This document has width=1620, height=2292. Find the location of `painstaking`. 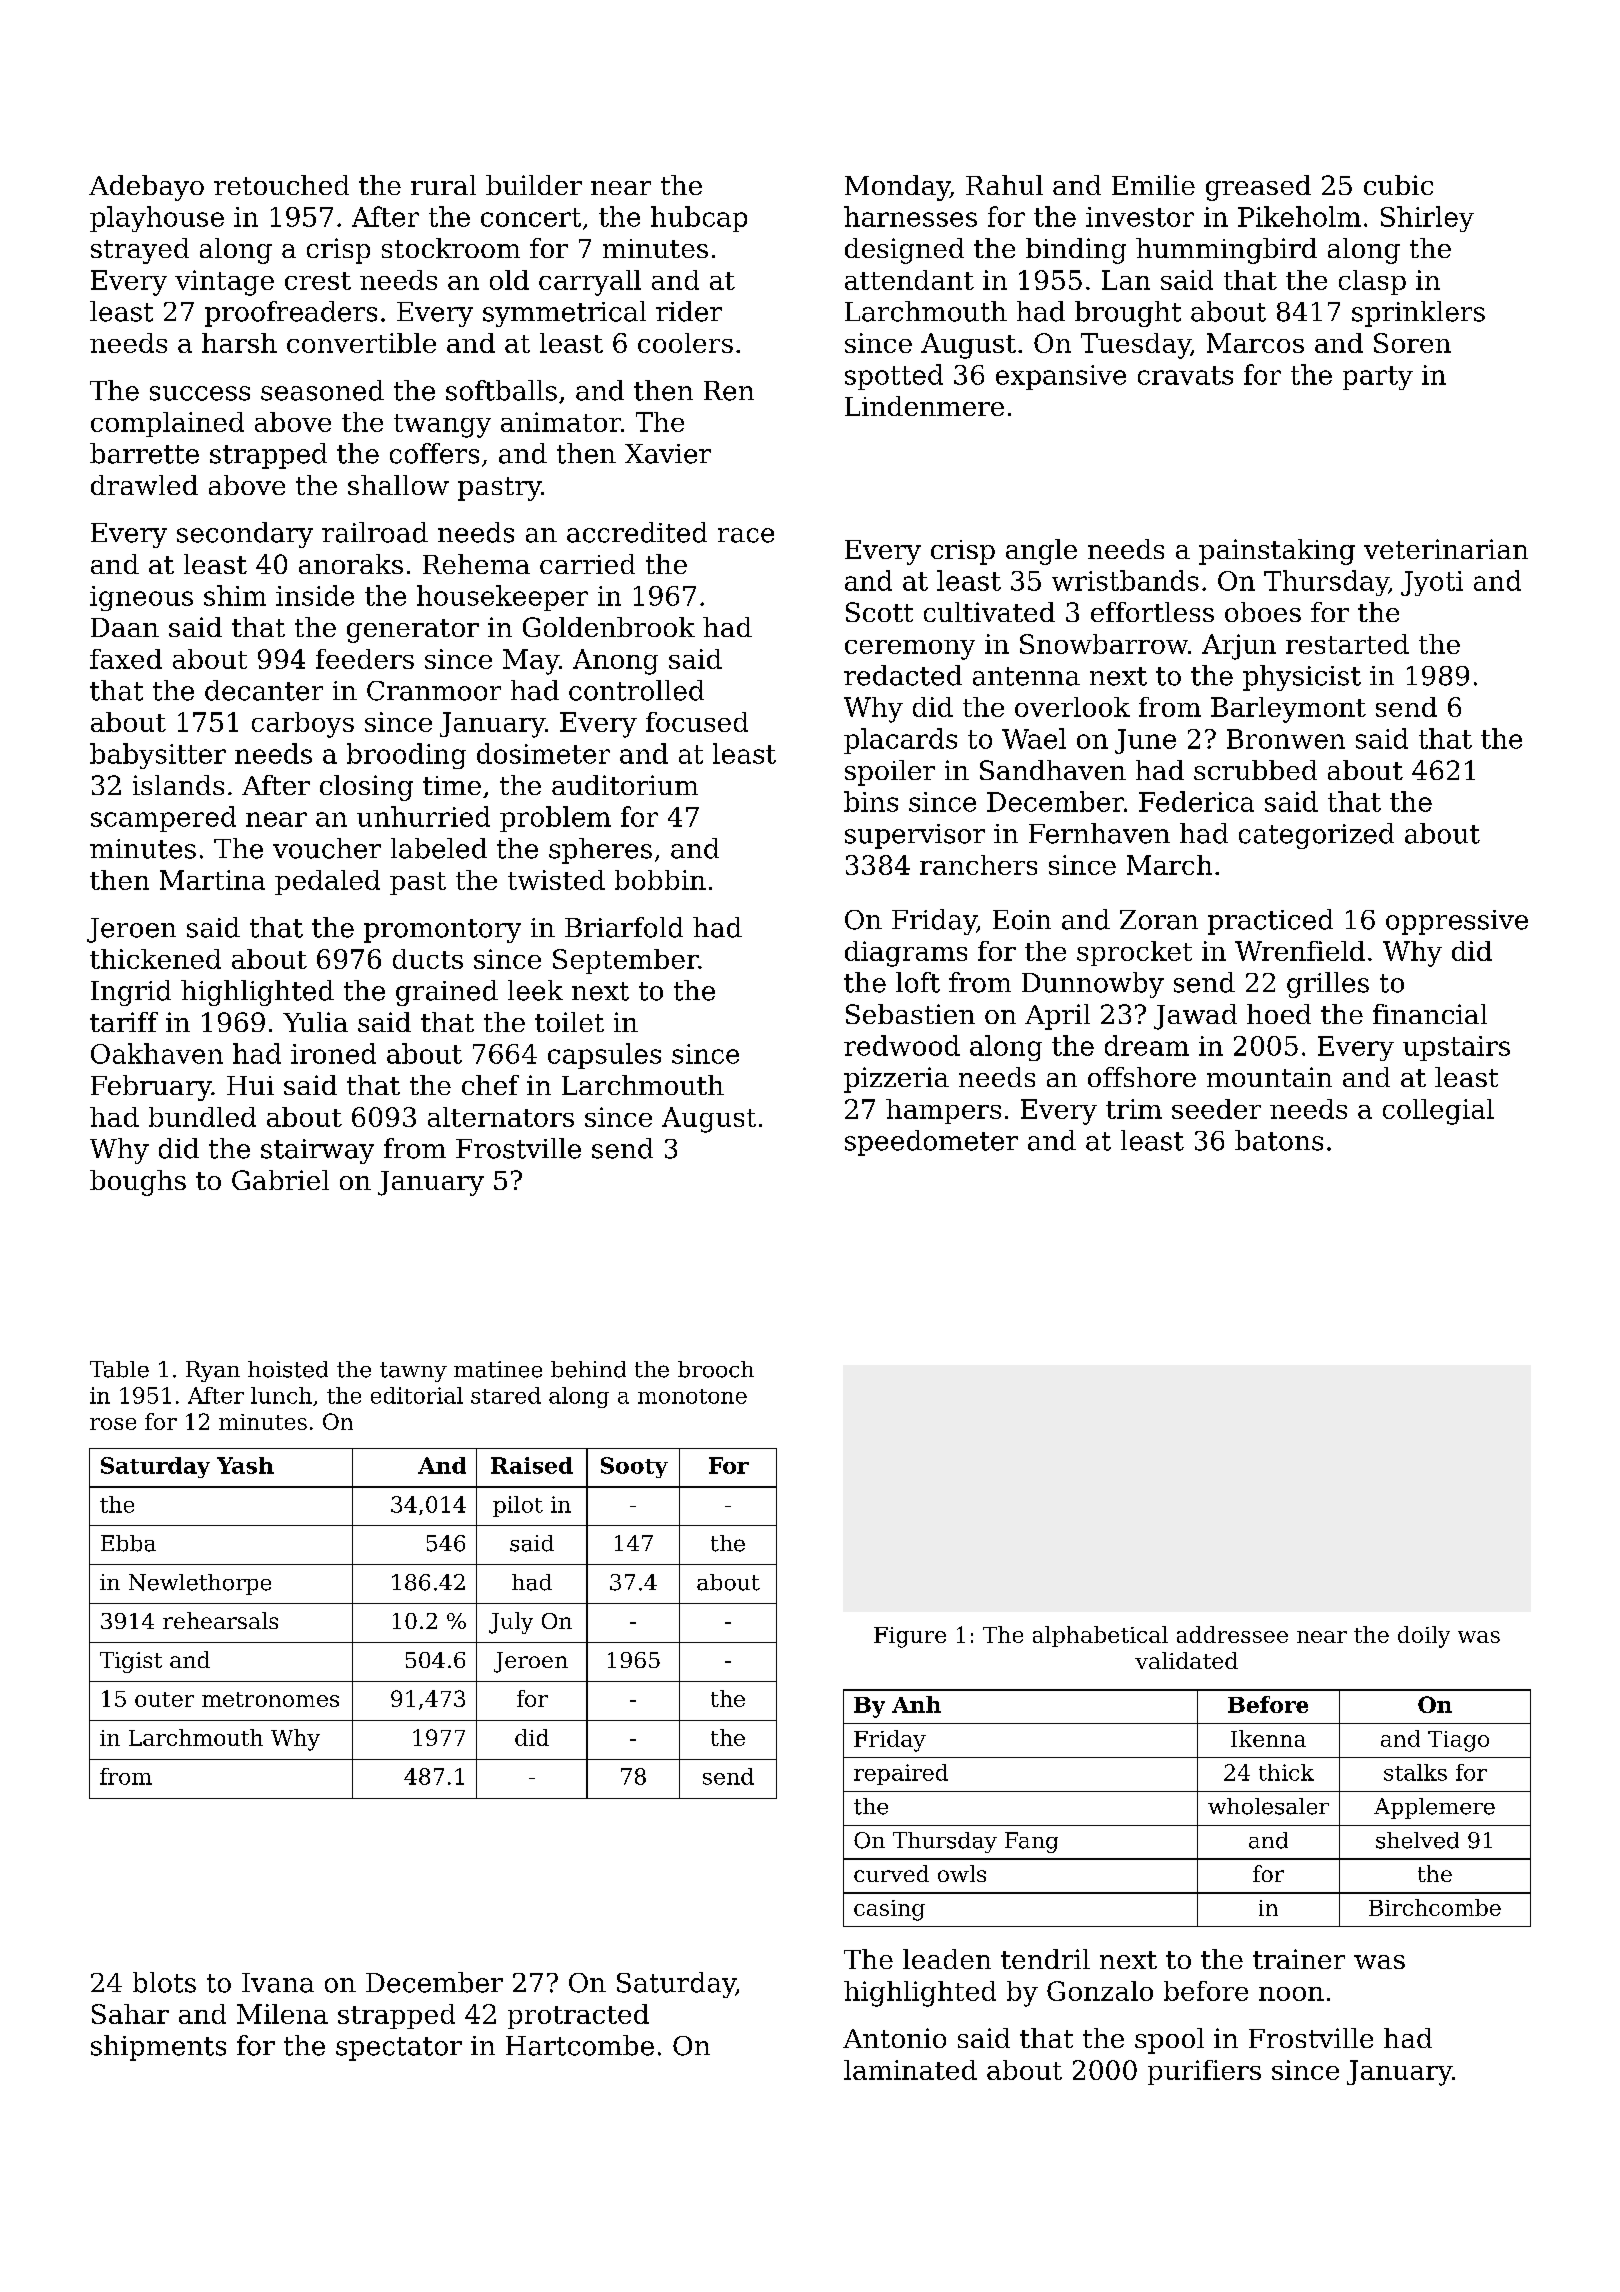

painstaking is located at coordinates (1277, 552).
